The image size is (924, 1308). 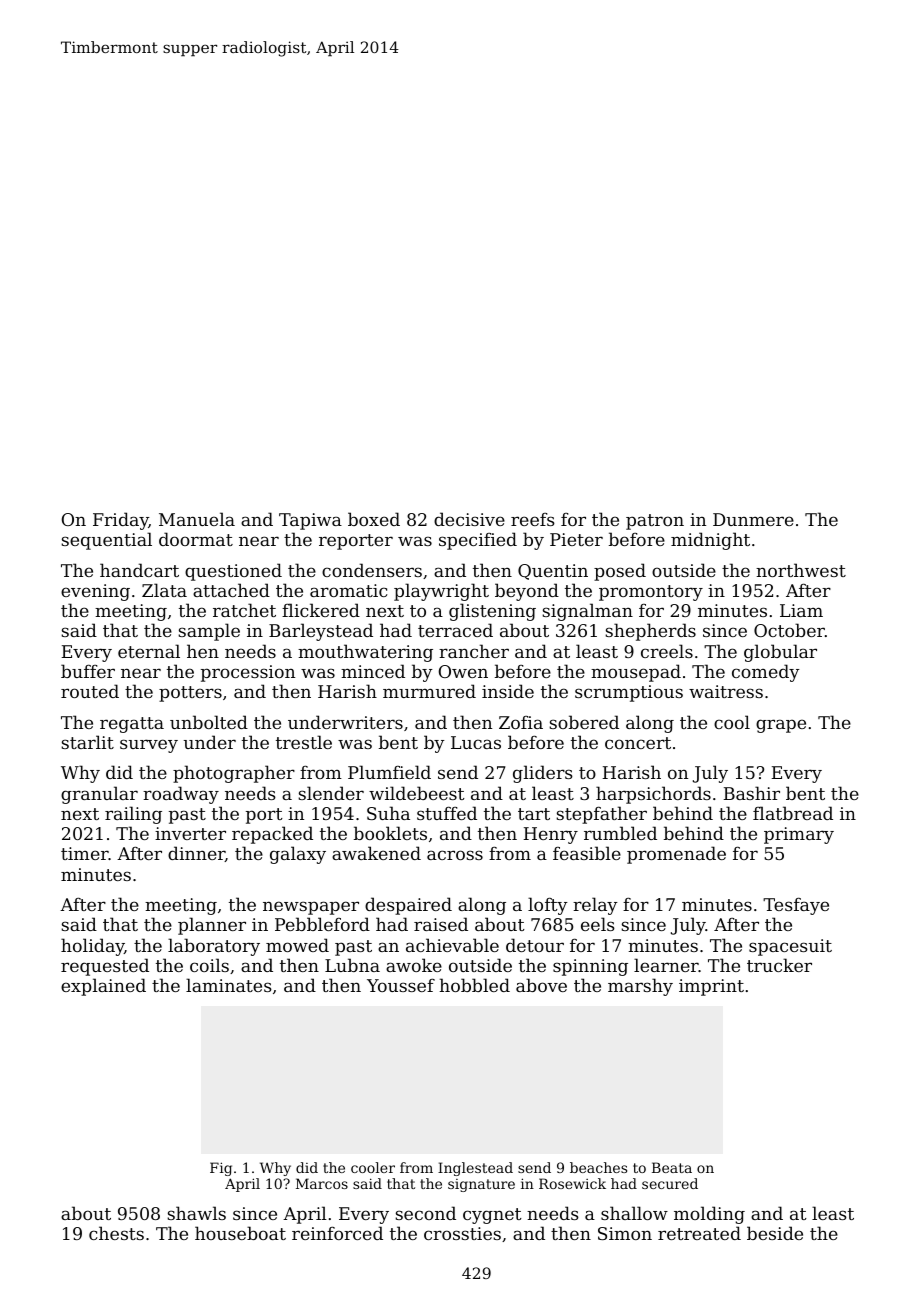 I want to click on flatbread, so click(x=793, y=813).
